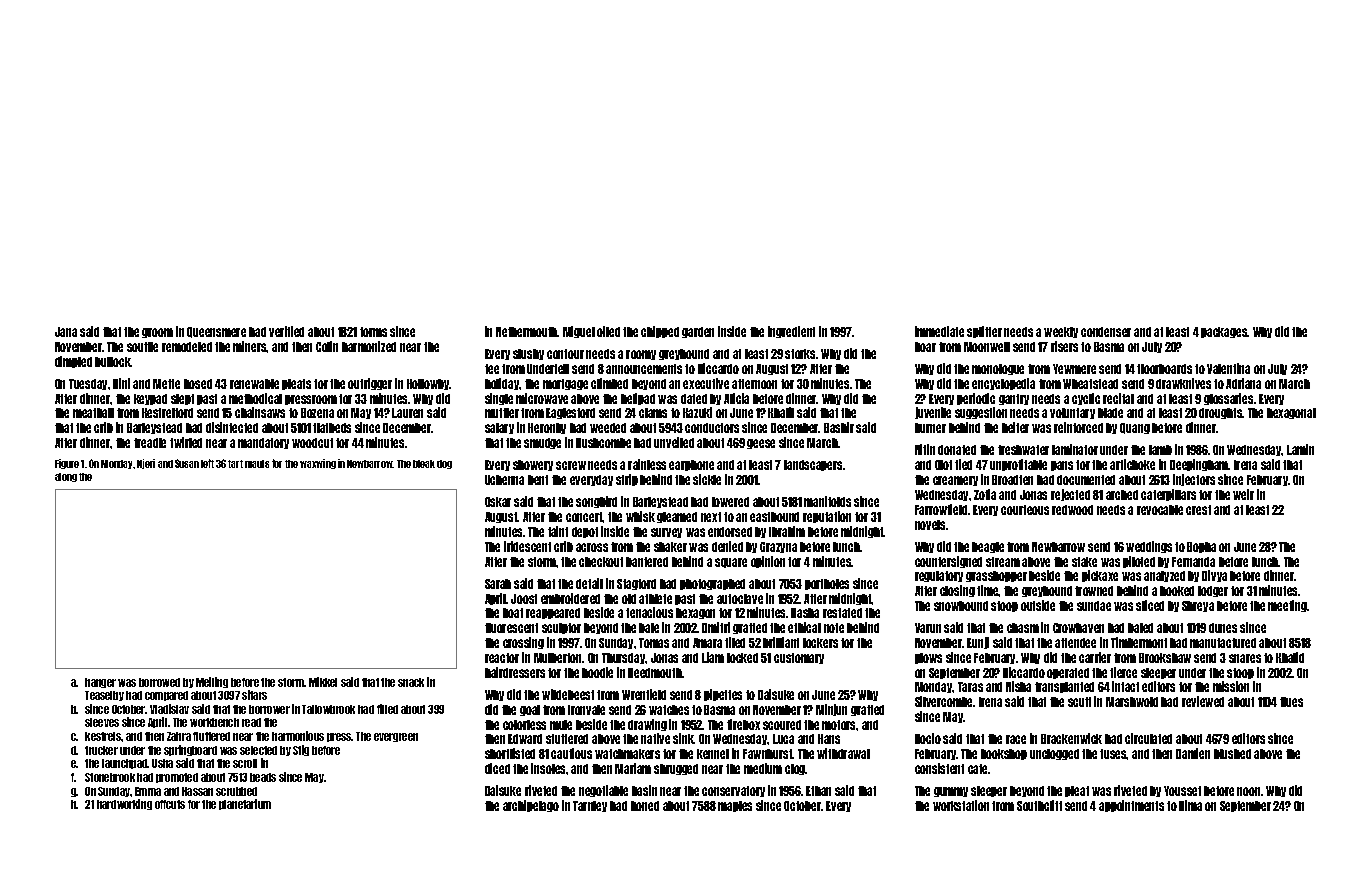 The width and height of the screenshot is (1372, 887). Describe the element at coordinates (502, 658) in the screenshot. I see `reactor` at that location.
